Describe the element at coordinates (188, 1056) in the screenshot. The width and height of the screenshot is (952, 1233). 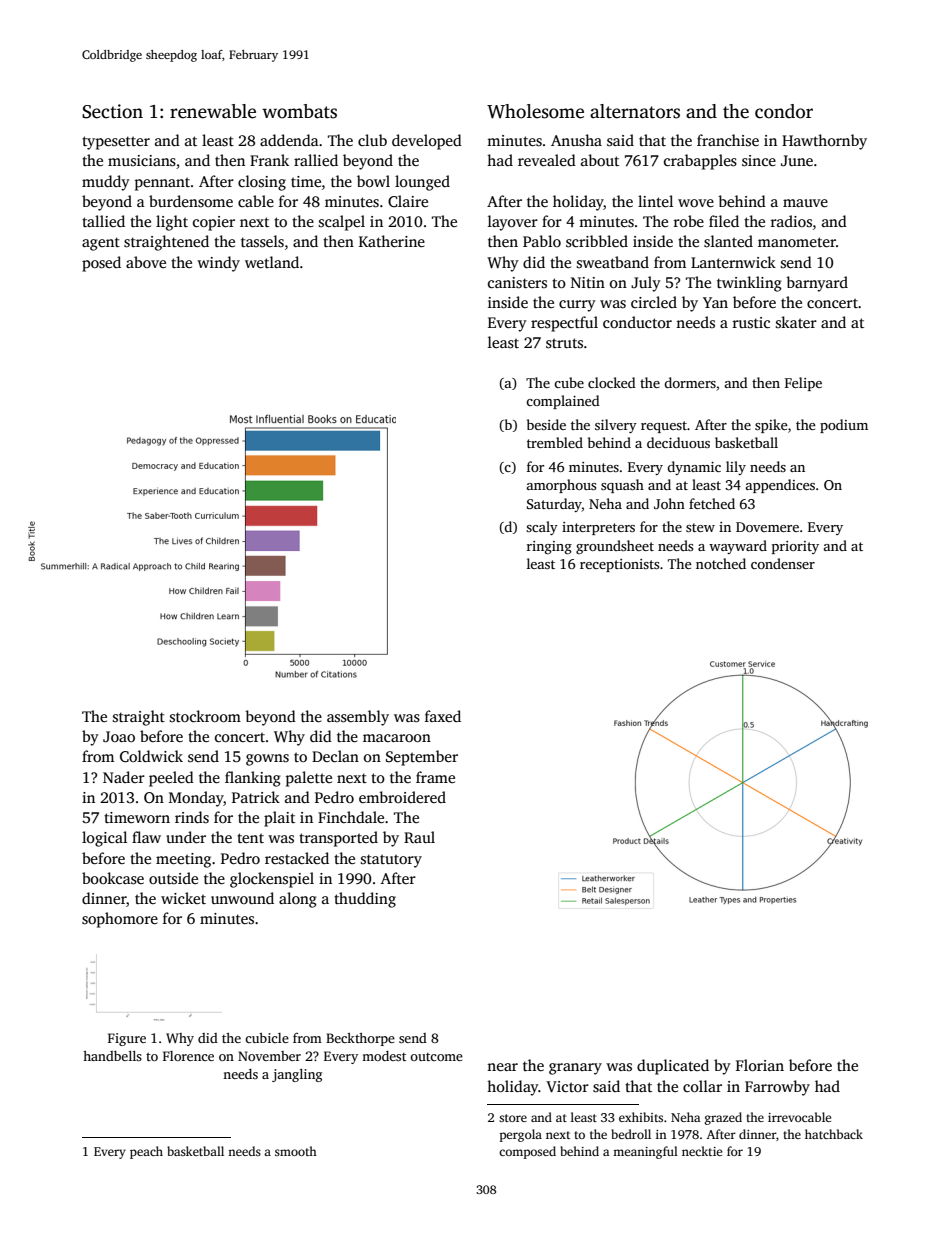
I see `Florence` at that location.
